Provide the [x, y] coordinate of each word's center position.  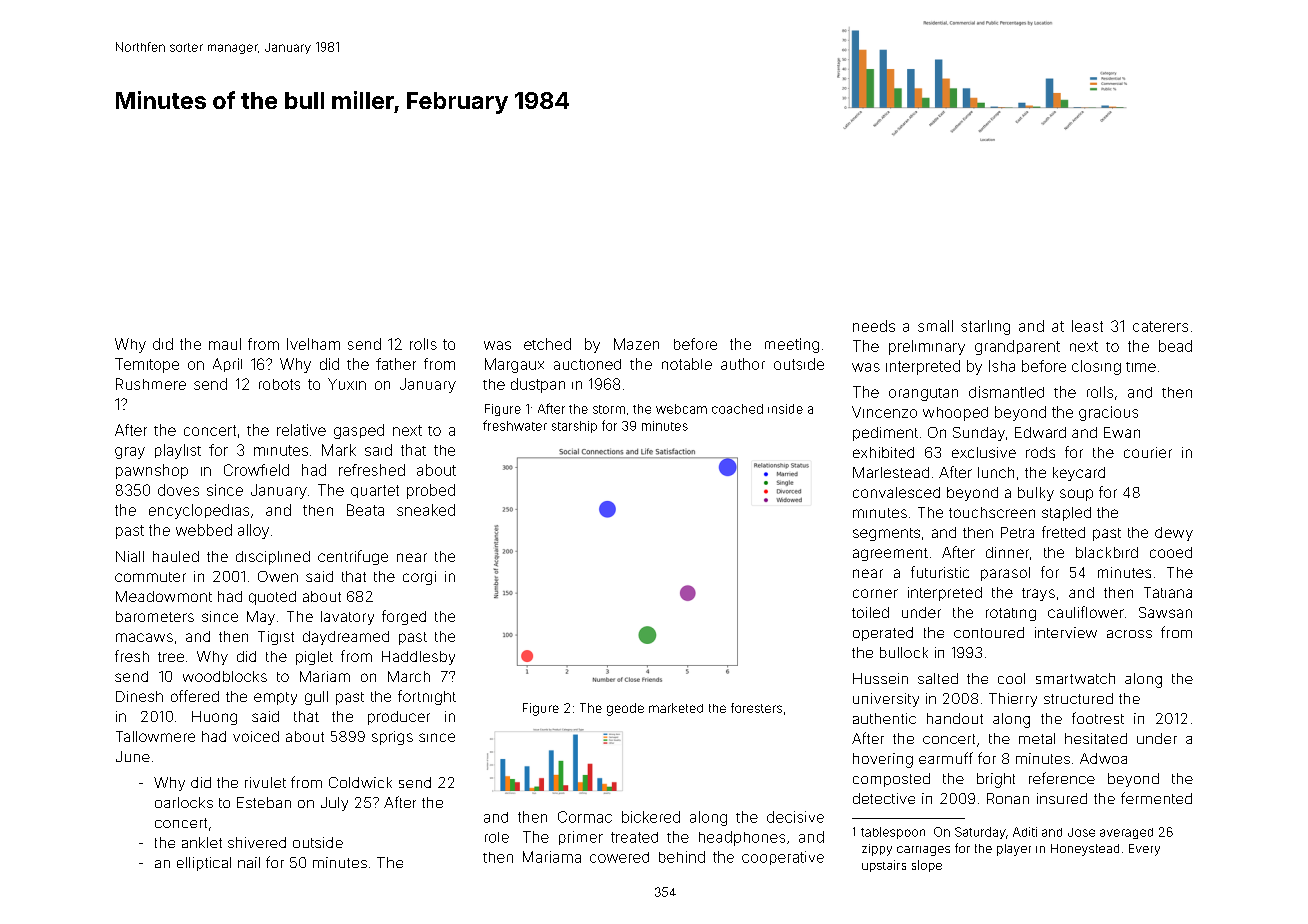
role [497, 837]
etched [547, 344]
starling [985, 327]
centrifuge [353, 557]
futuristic [940, 572]
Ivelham [313, 344]
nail [249, 862]
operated [883, 634]
